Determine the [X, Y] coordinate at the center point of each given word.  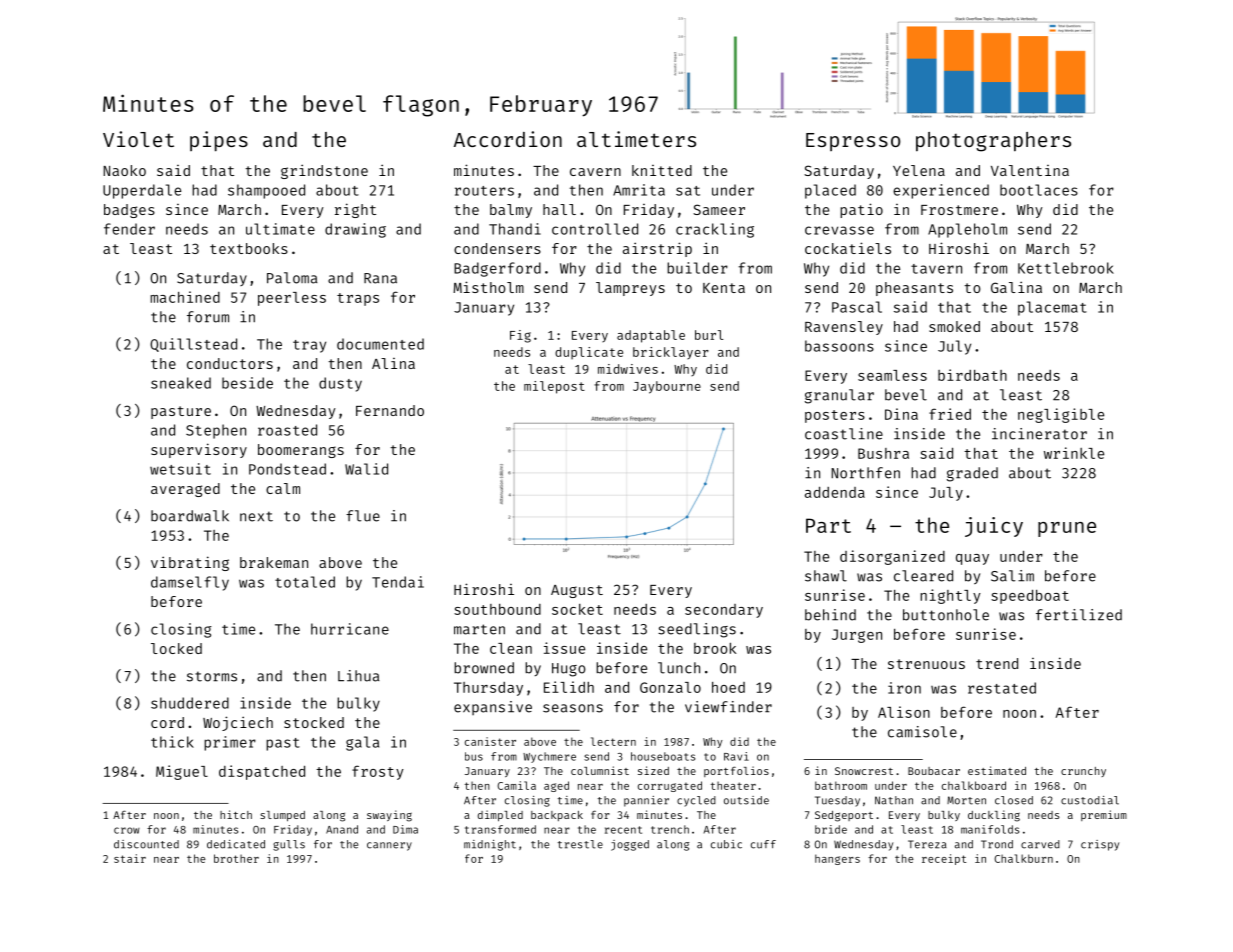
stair [130, 858]
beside [247, 383]
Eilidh [569, 687]
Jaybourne [667, 387]
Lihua [358, 676]
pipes [219, 141]
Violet [138, 139]
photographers [993, 142]
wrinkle [1074, 453]
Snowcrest [864, 771]
